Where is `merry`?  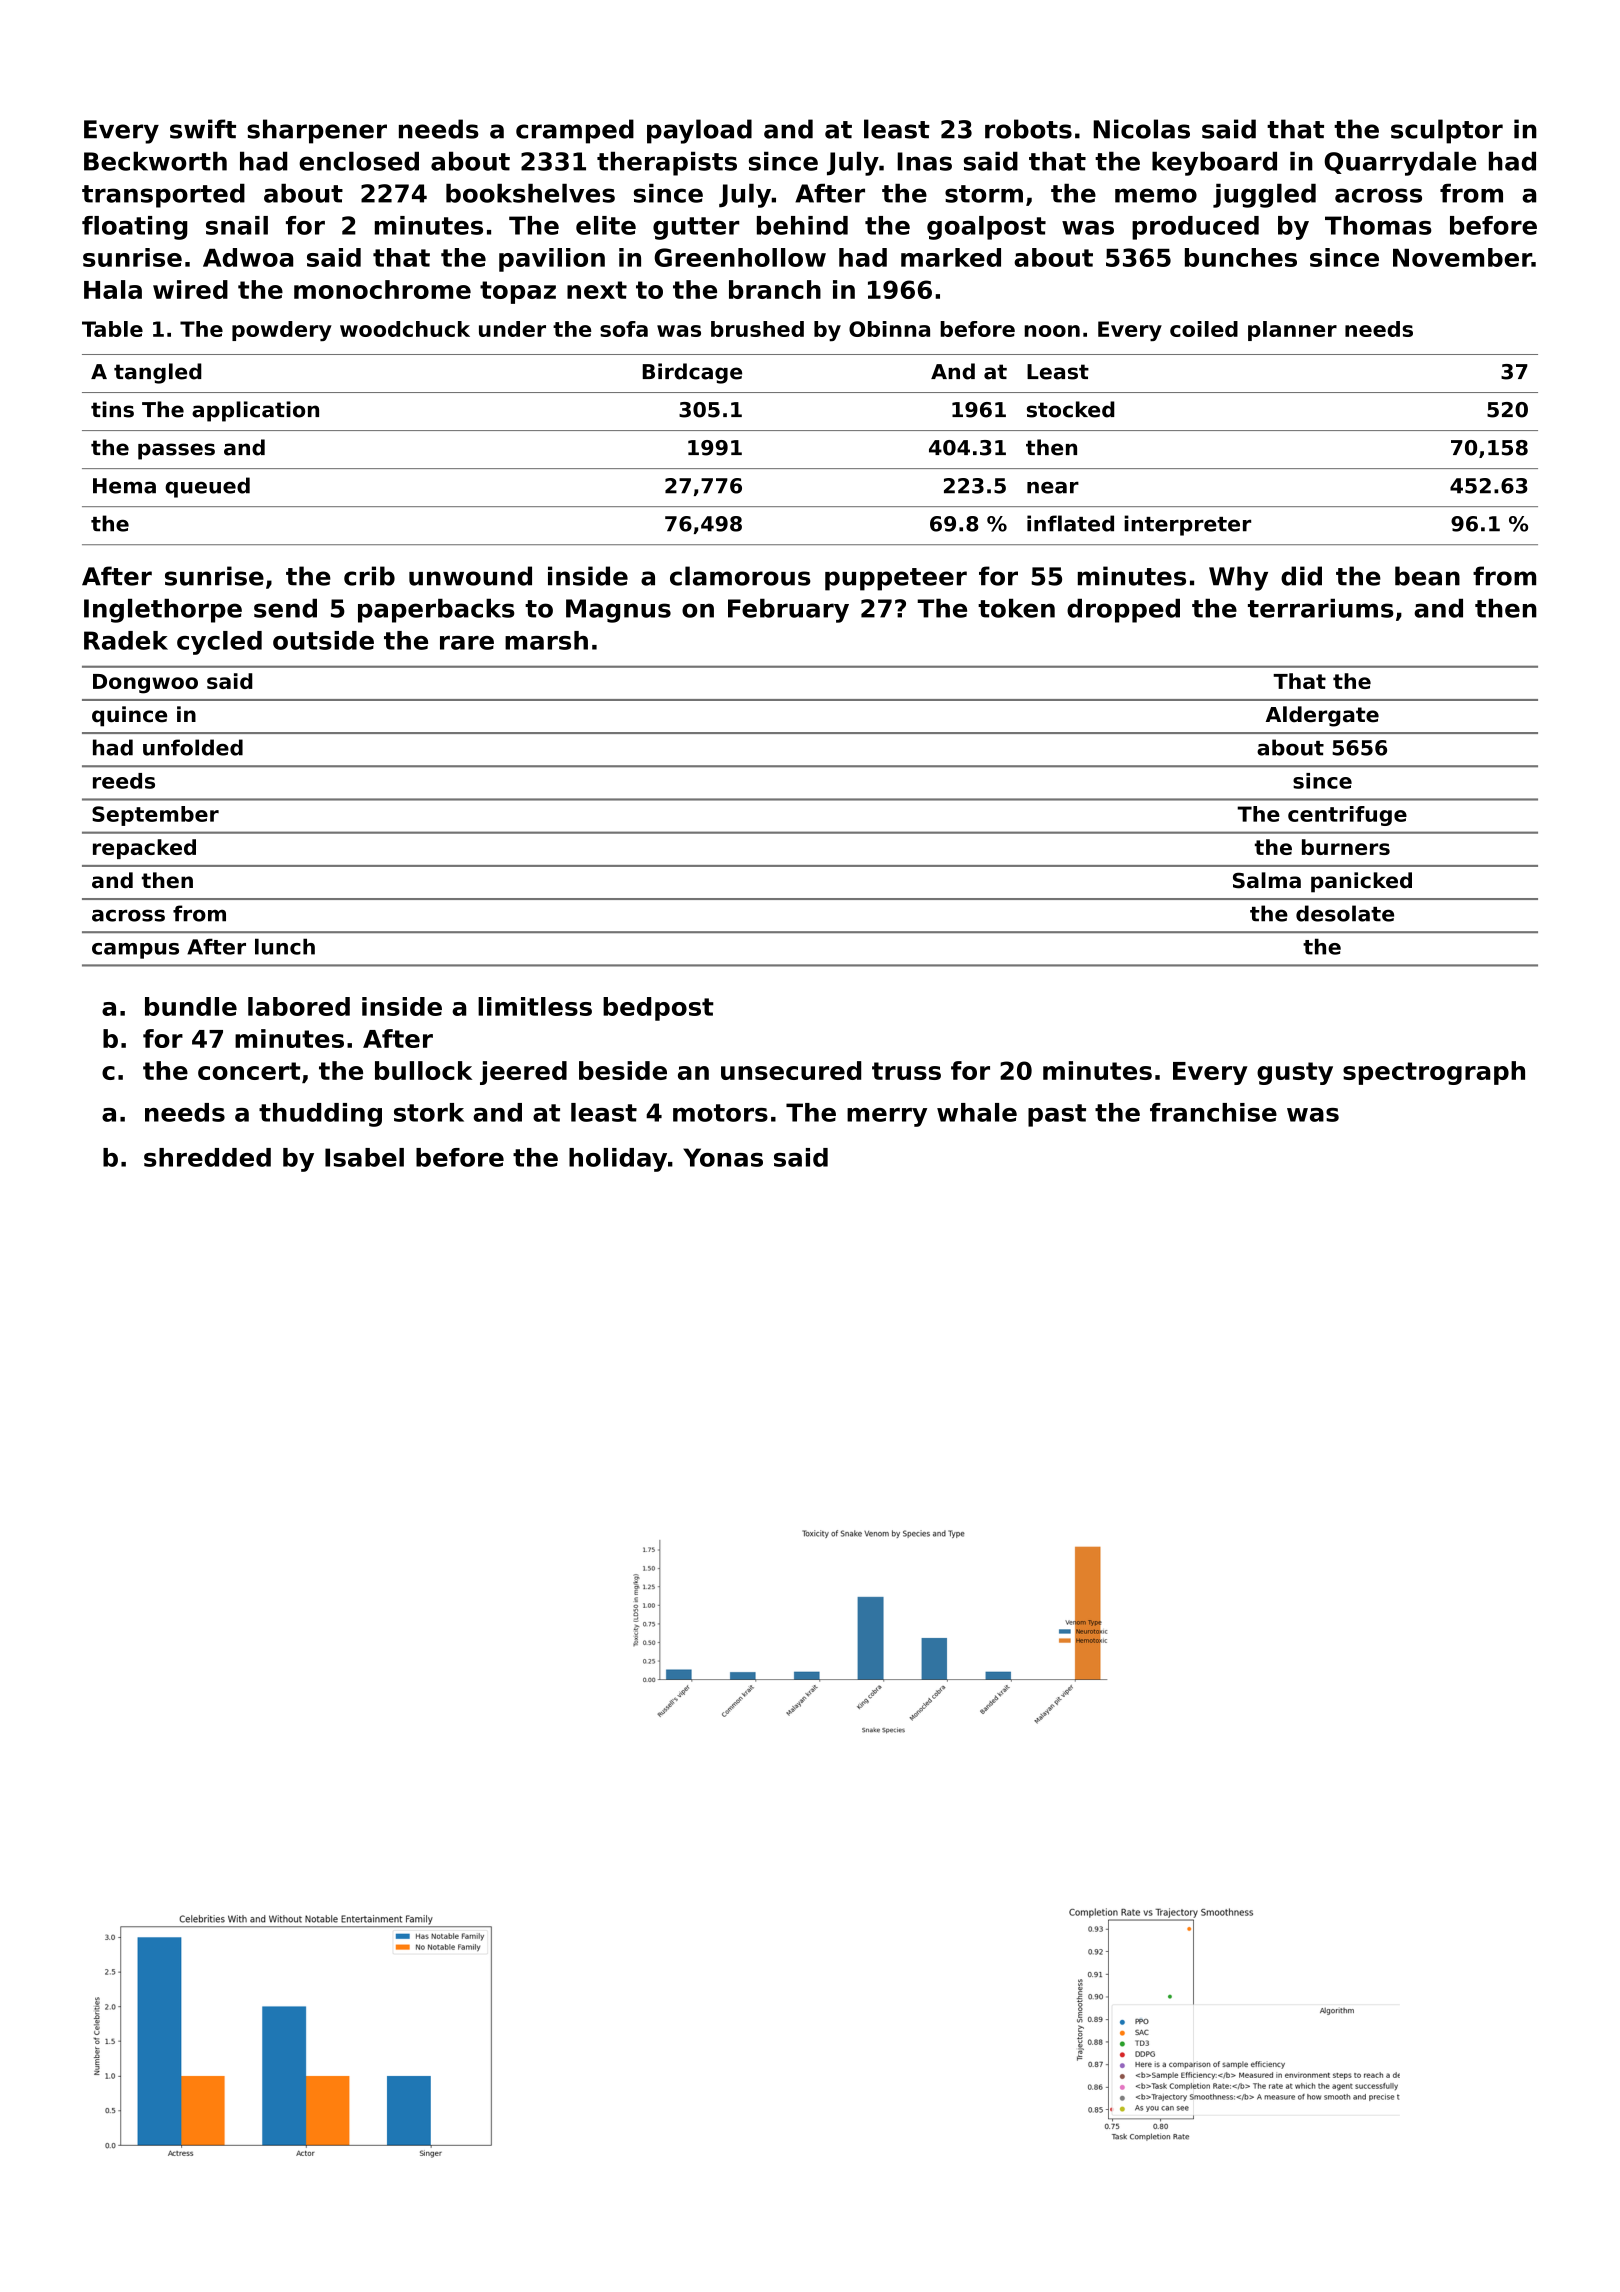
merry is located at coordinates (887, 1117).
